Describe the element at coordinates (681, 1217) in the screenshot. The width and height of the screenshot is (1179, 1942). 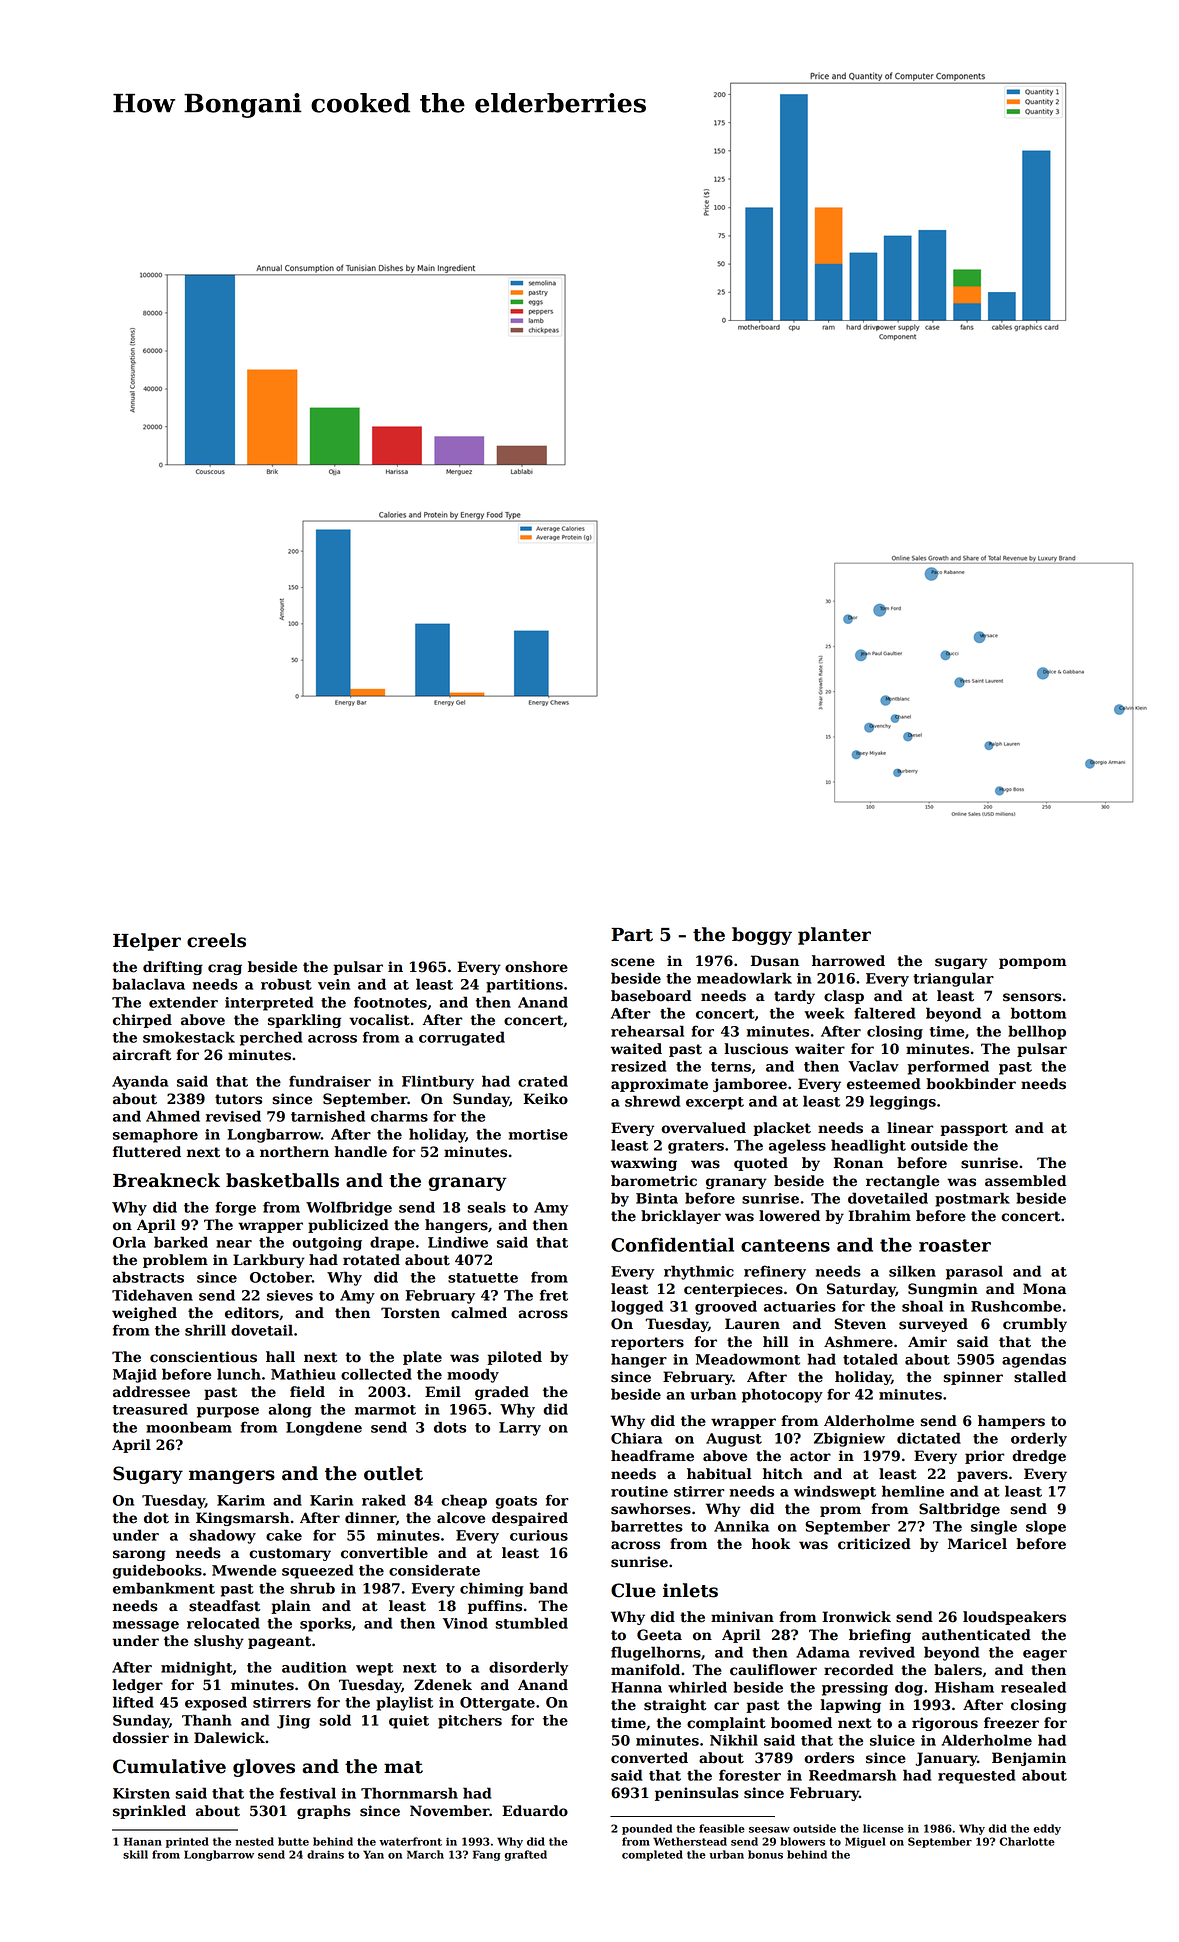
I see `bricklayer` at that location.
